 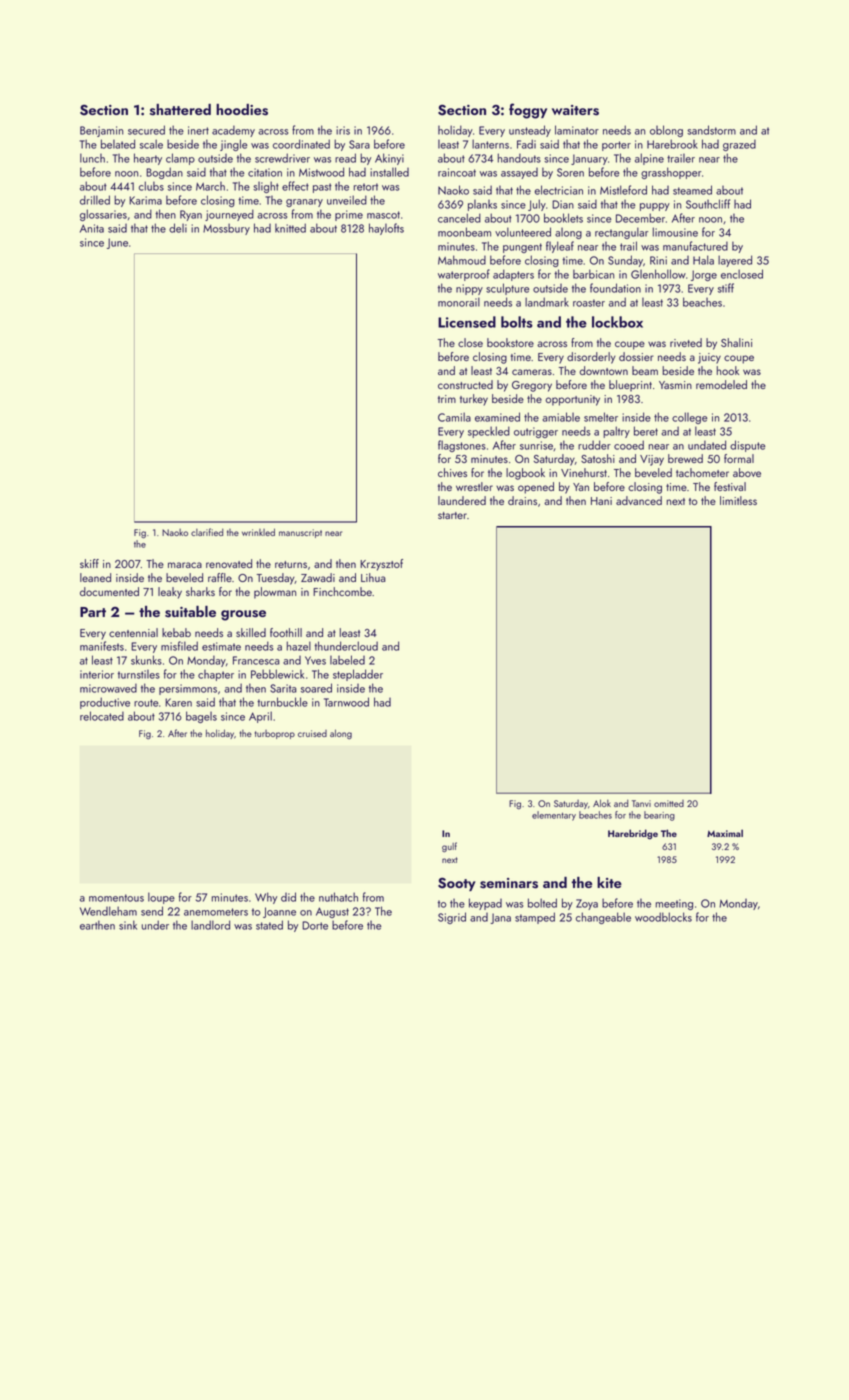 I want to click on gulf, so click(x=449, y=847).
